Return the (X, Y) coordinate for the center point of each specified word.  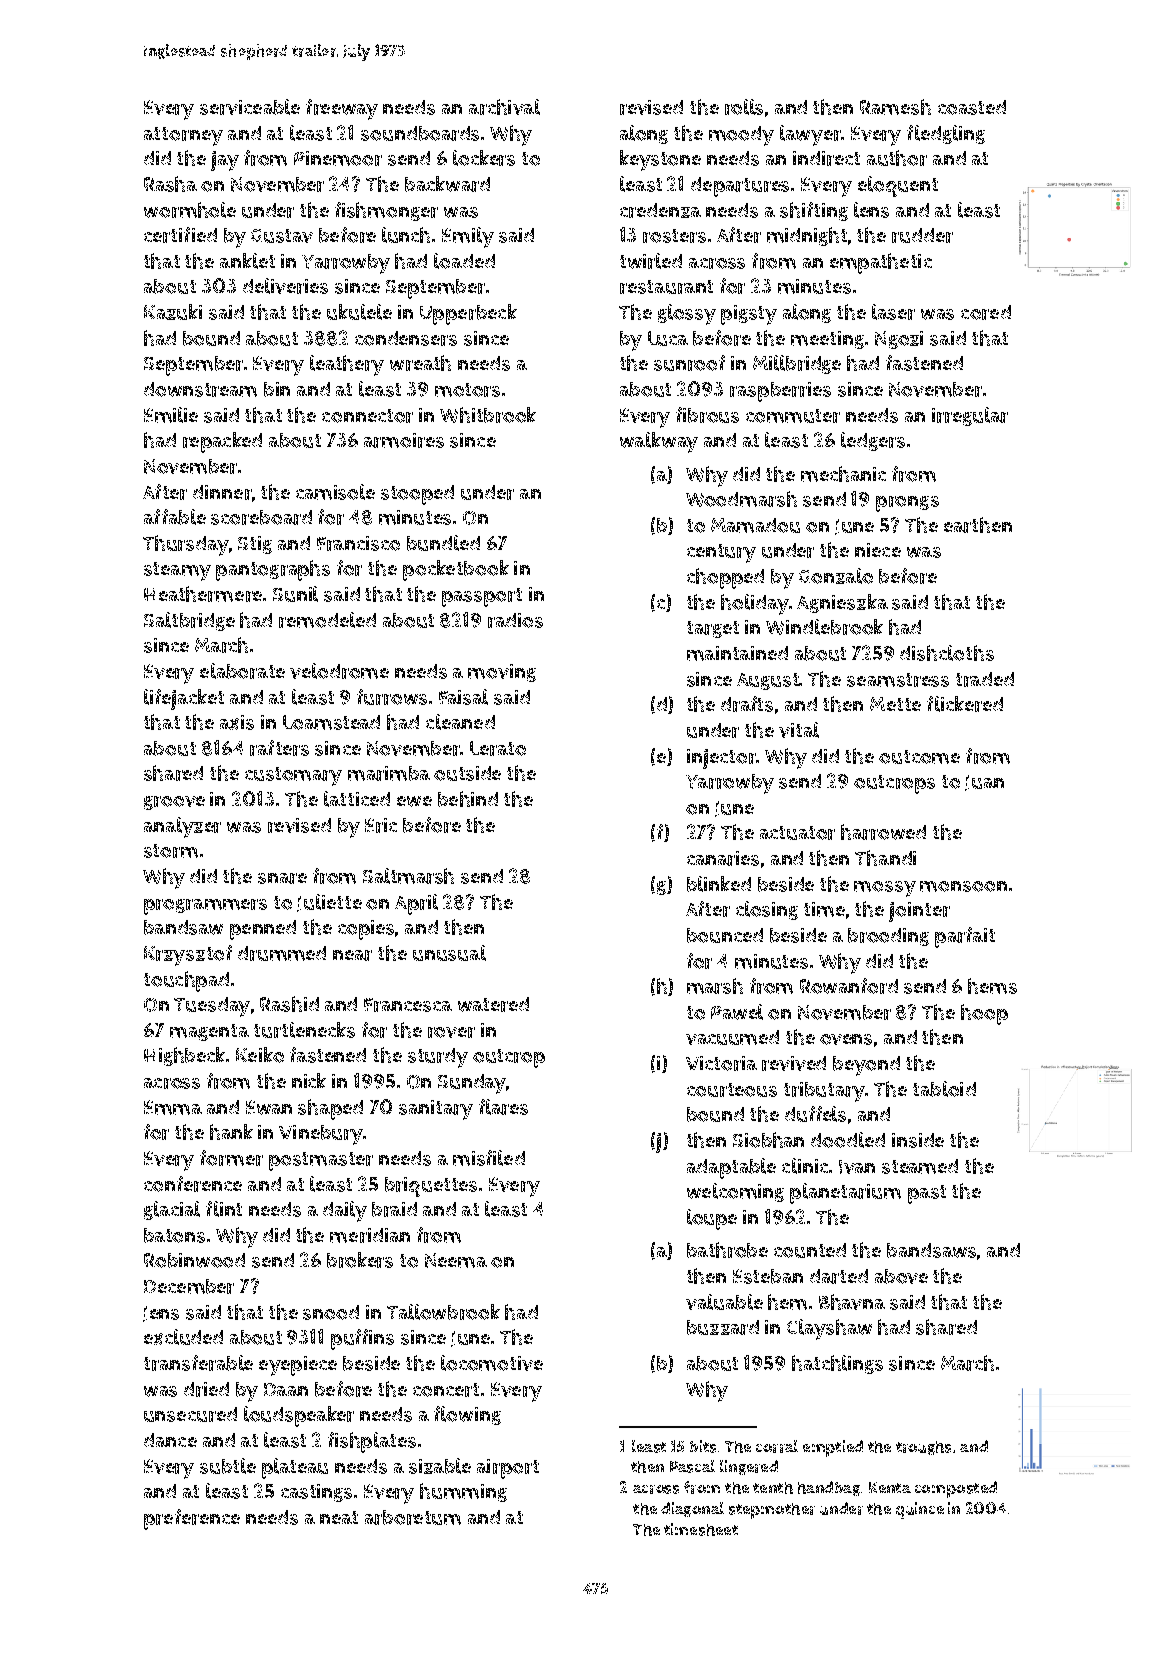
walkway (659, 442)
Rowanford (849, 986)
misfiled (489, 1158)
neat (339, 1517)
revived (794, 1063)
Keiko (260, 1055)
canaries (723, 858)
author (897, 158)
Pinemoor (338, 158)
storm (171, 851)
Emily (468, 237)
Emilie (171, 415)
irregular (970, 416)
